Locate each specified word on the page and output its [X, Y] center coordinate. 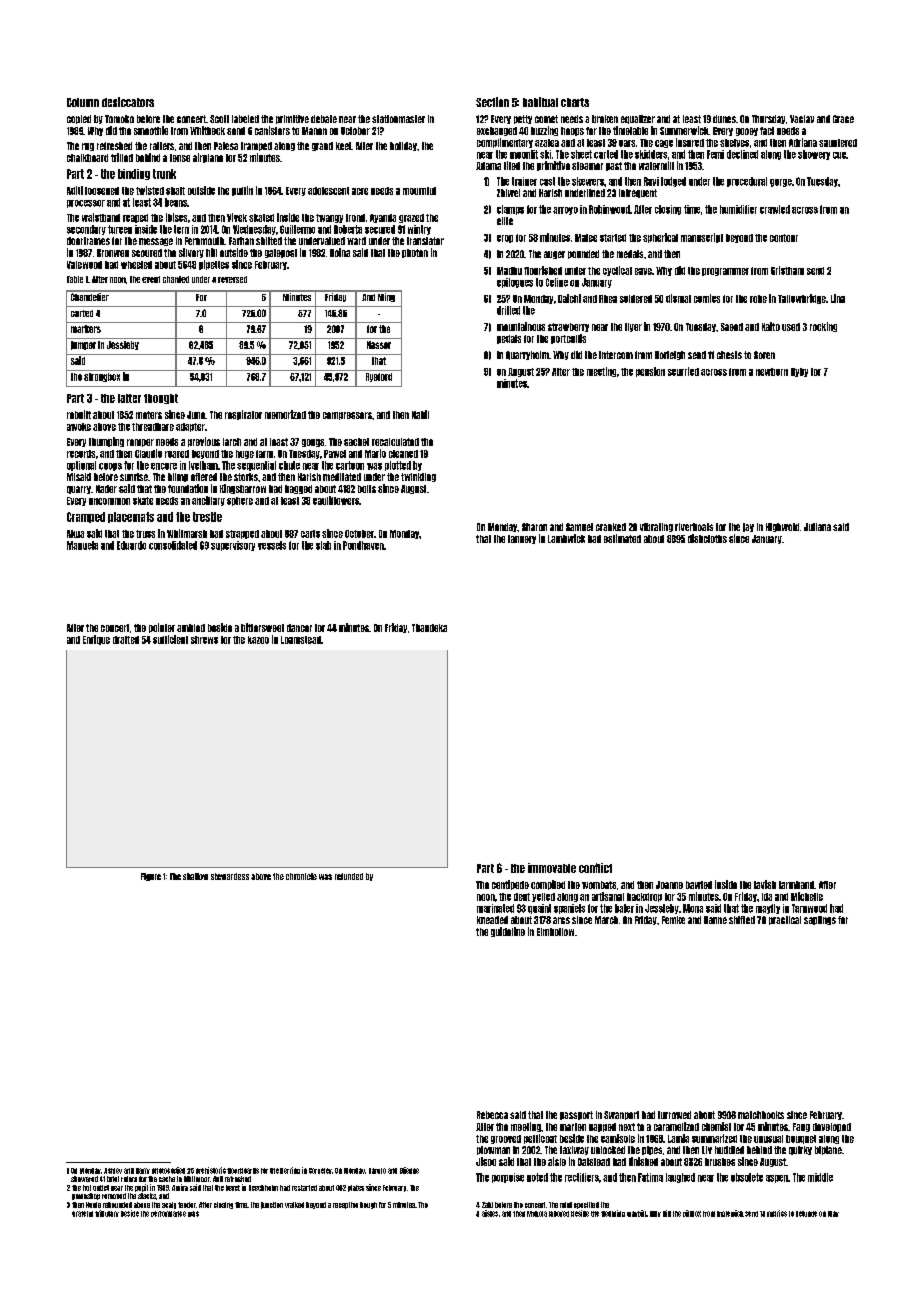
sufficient [170, 639]
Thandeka [429, 628]
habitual [540, 102]
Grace [843, 119]
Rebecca [492, 1115]
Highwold [782, 527]
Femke [673, 920]
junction [272, 1205]
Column [83, 102]
